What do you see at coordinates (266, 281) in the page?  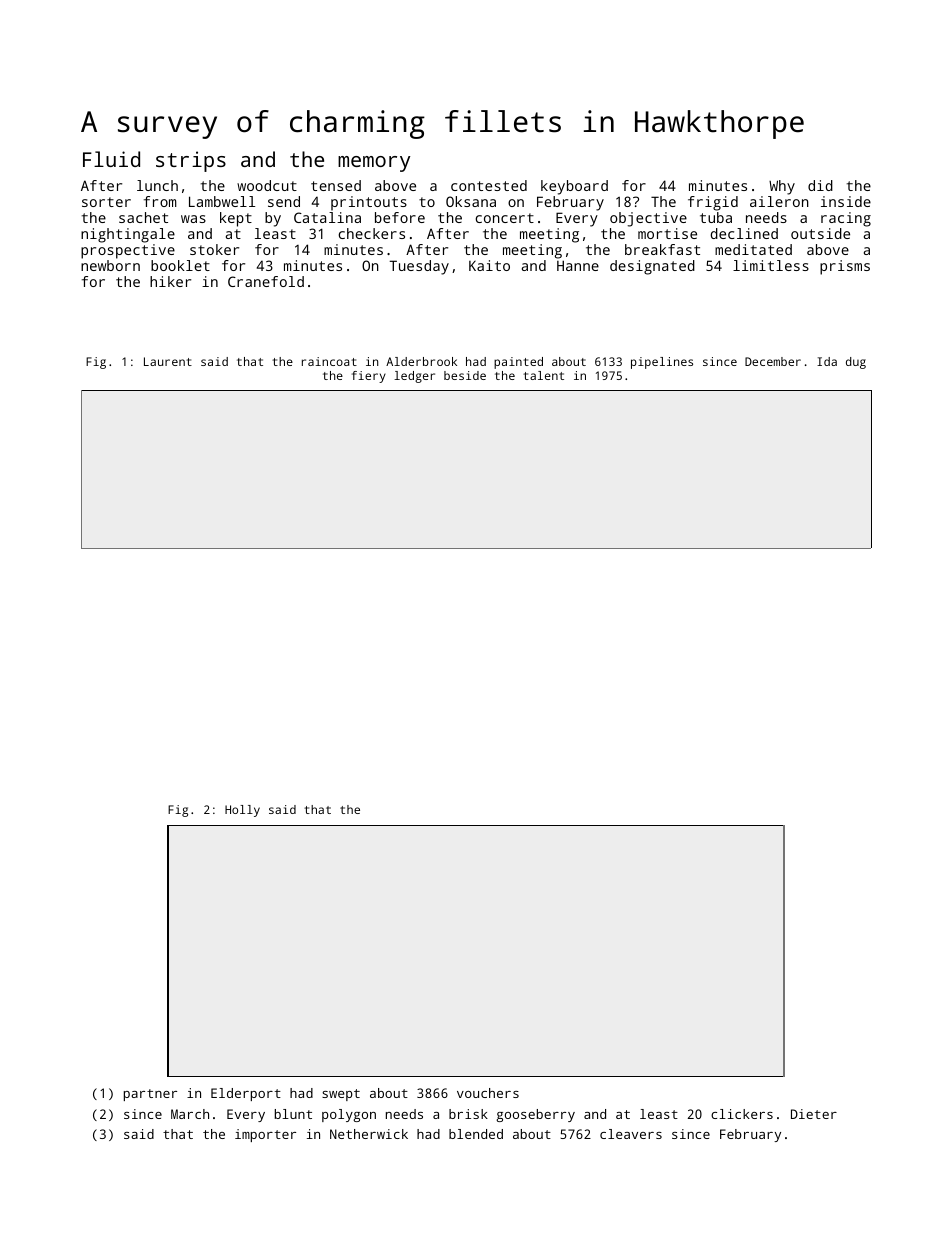 I see `Cranefold` at bounding box center [266, 281].
